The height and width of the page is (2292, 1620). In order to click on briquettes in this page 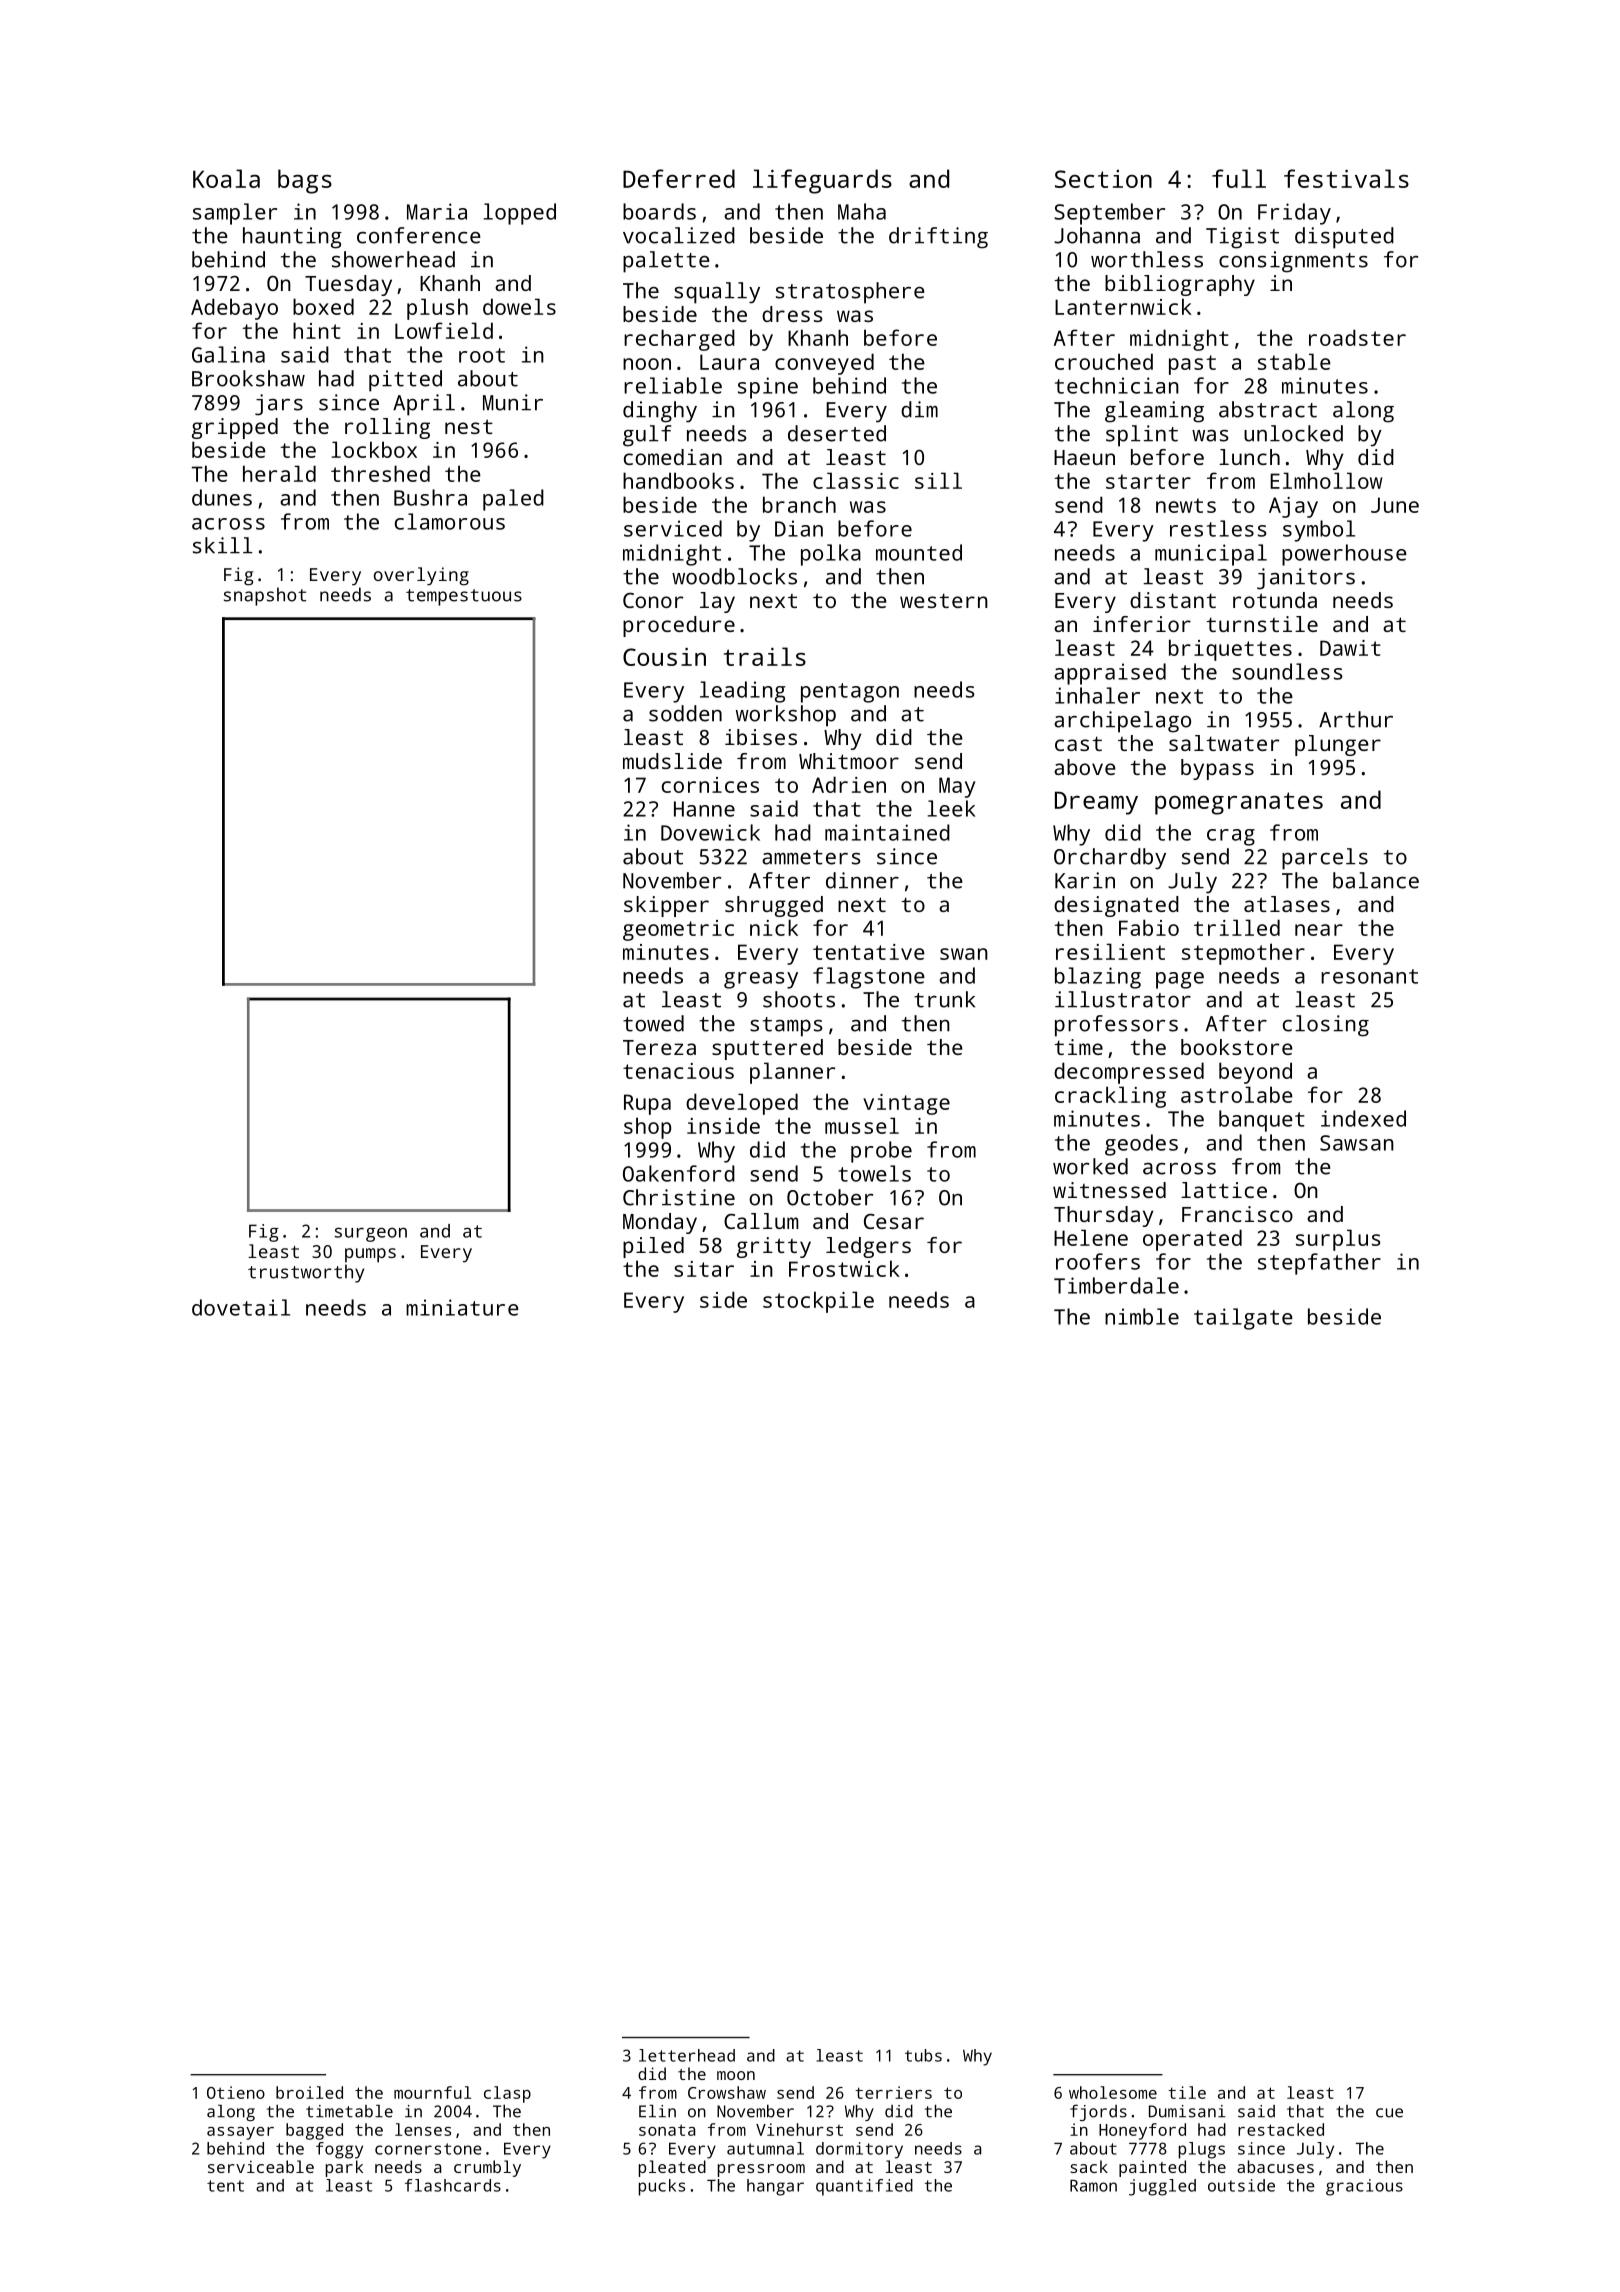, I will do `click(1230, 650)`.
